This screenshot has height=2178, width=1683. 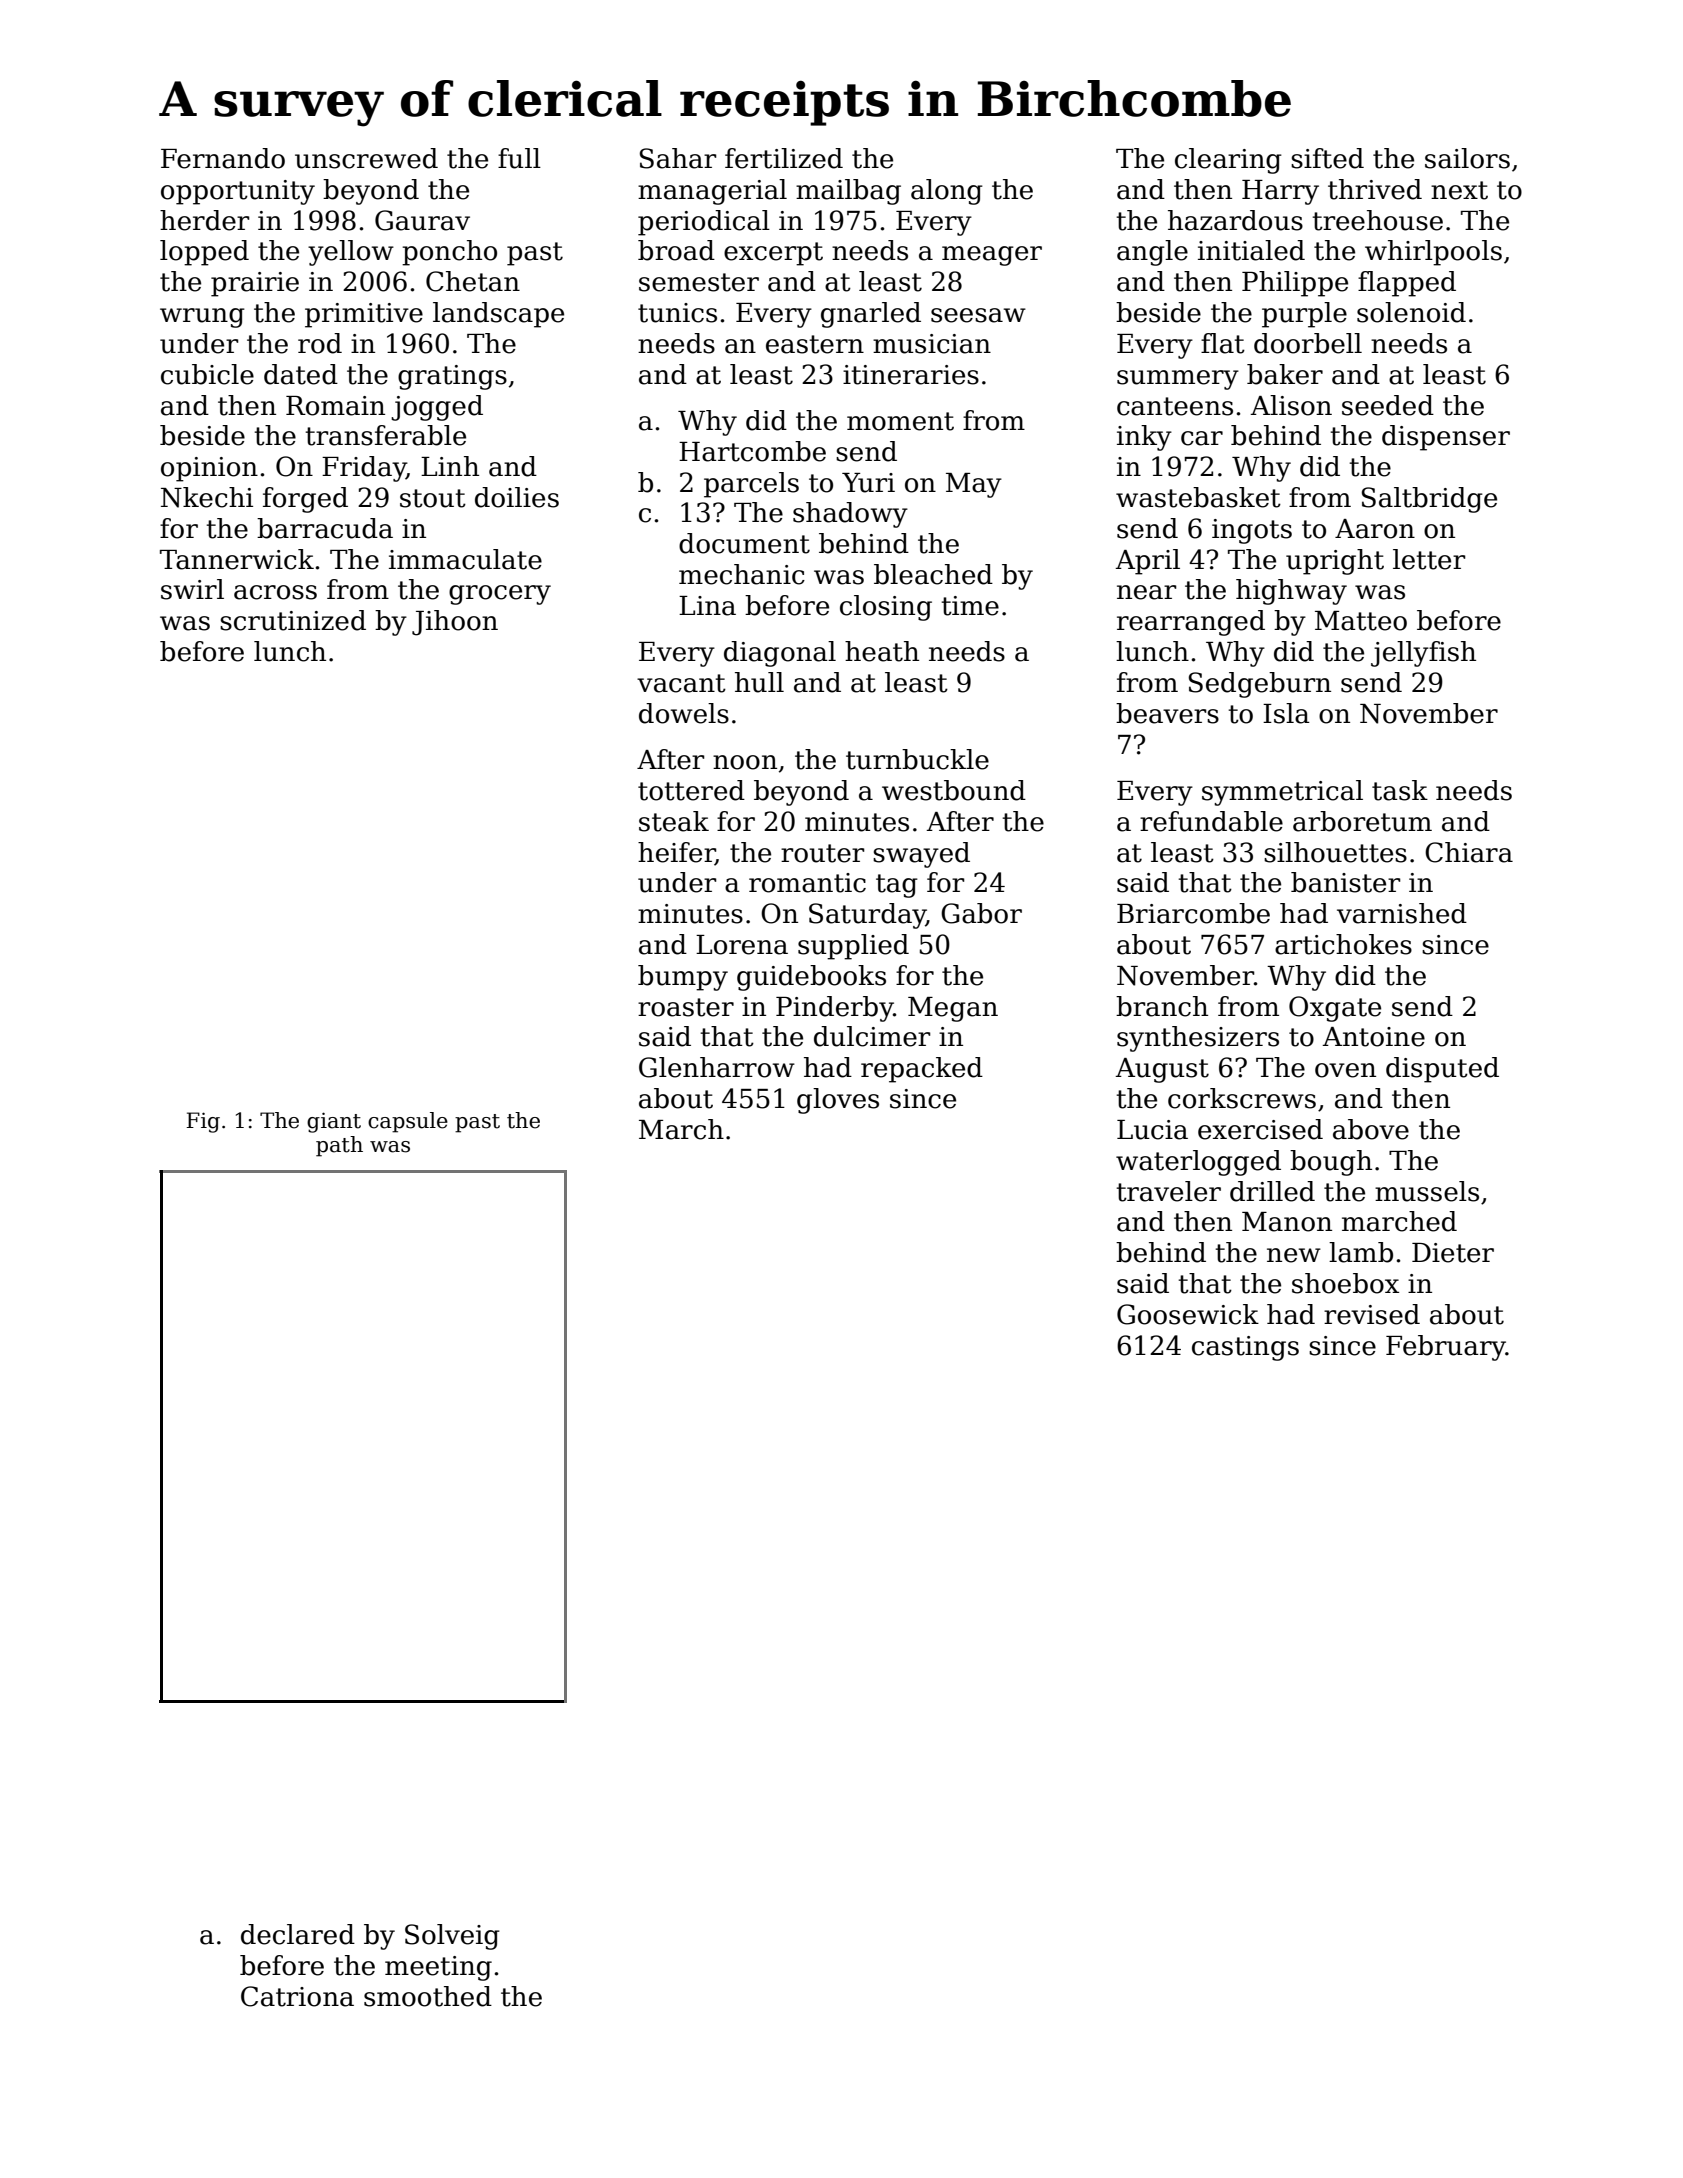 I want to click on meeting, so click(x=438, y=1968).
